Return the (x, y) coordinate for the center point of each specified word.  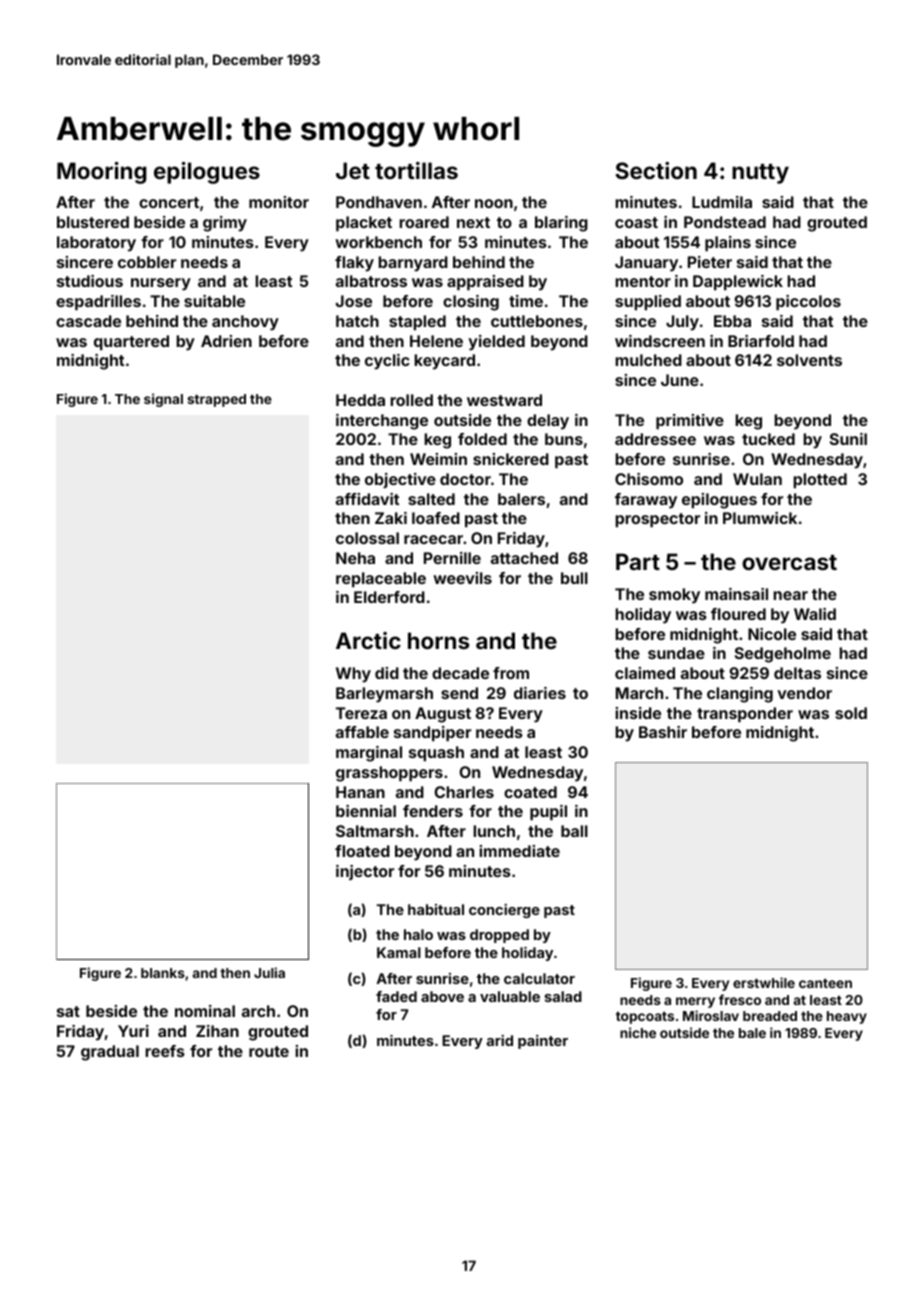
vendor (804, 693)
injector (365, 872)
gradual (110, 1053)
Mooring (102, 173)
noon (494, 203)
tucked (768, 439)
